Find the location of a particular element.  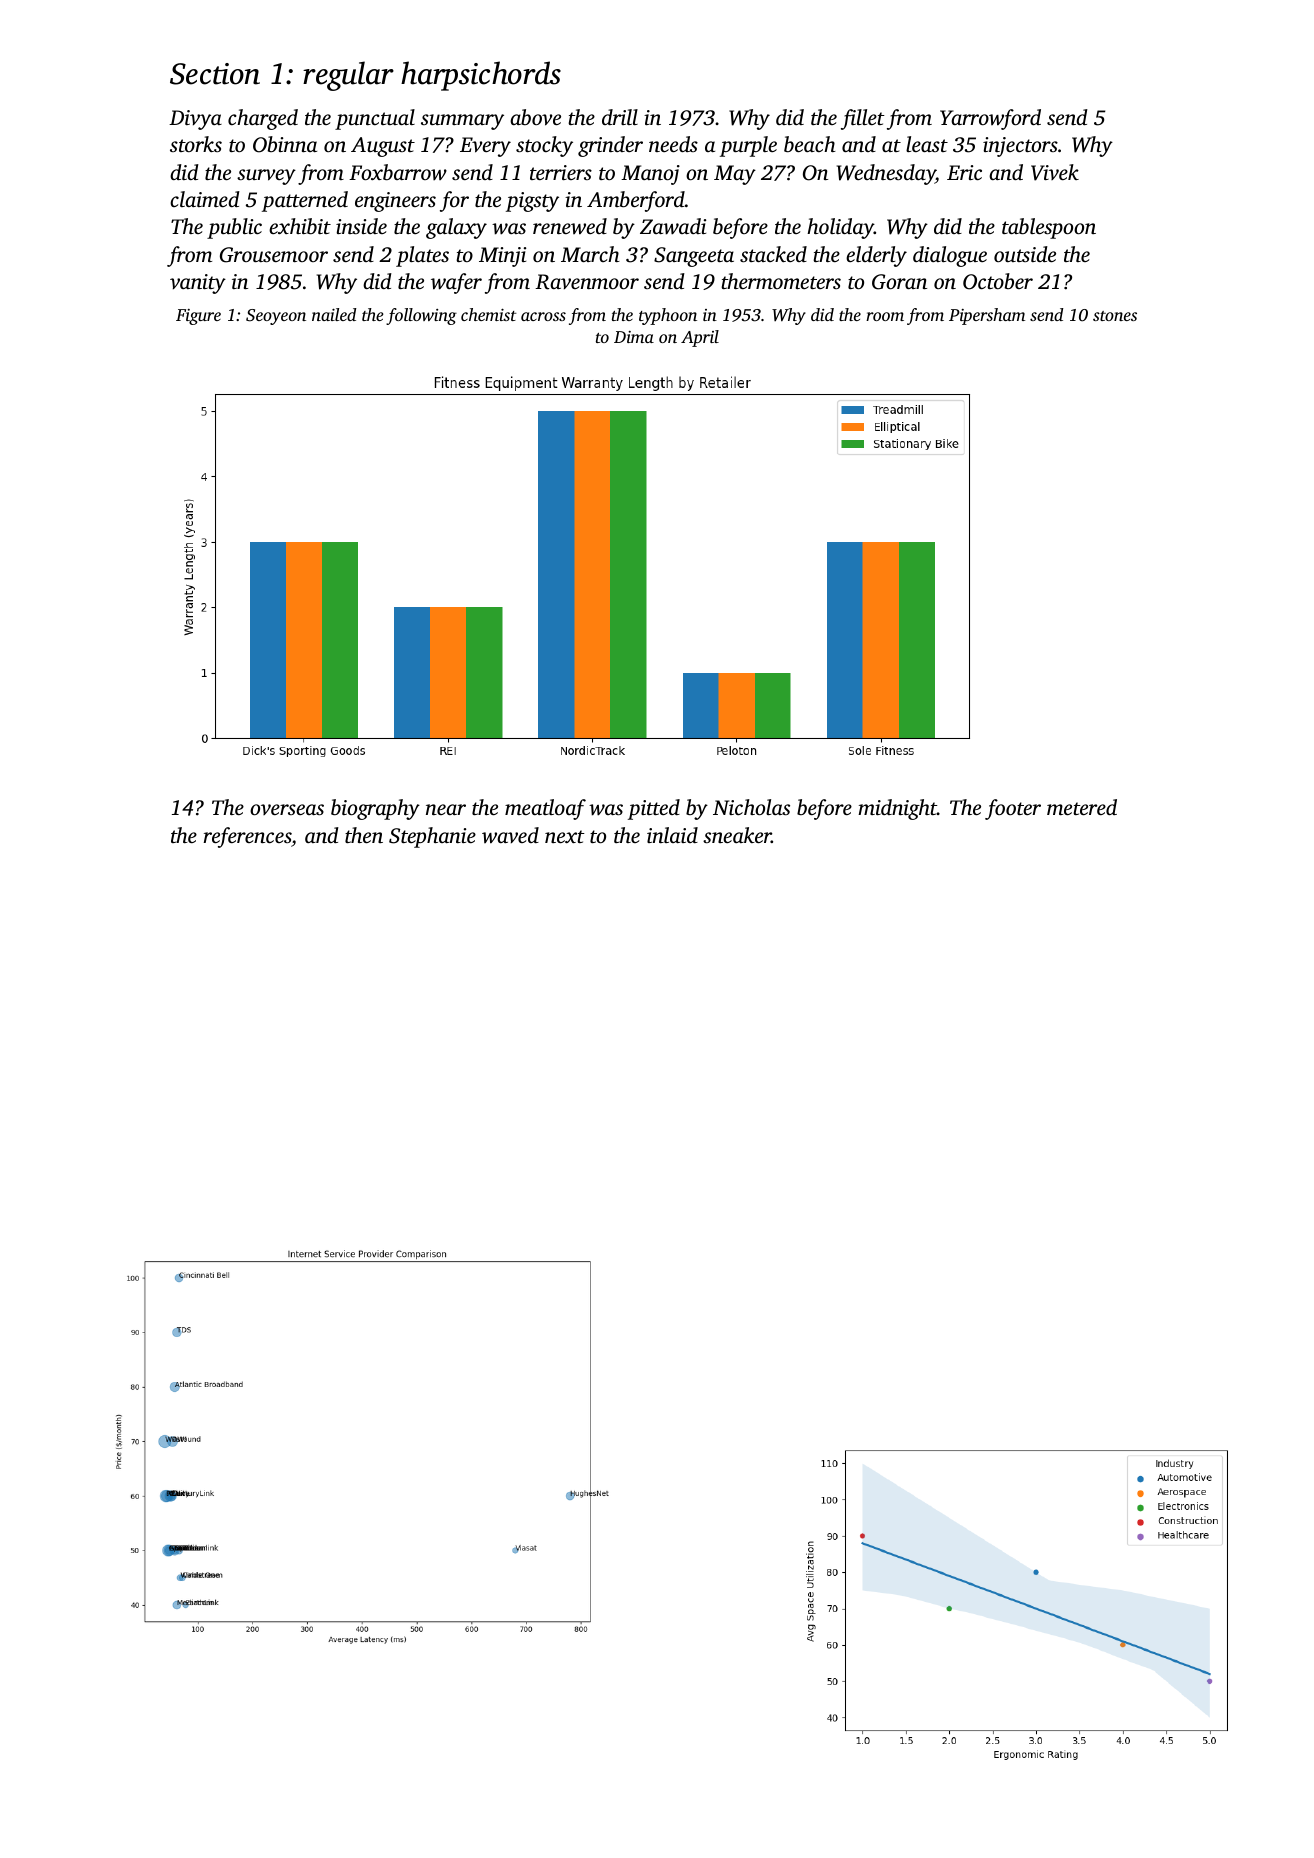

nailed is located at coordinates (334, 314).
